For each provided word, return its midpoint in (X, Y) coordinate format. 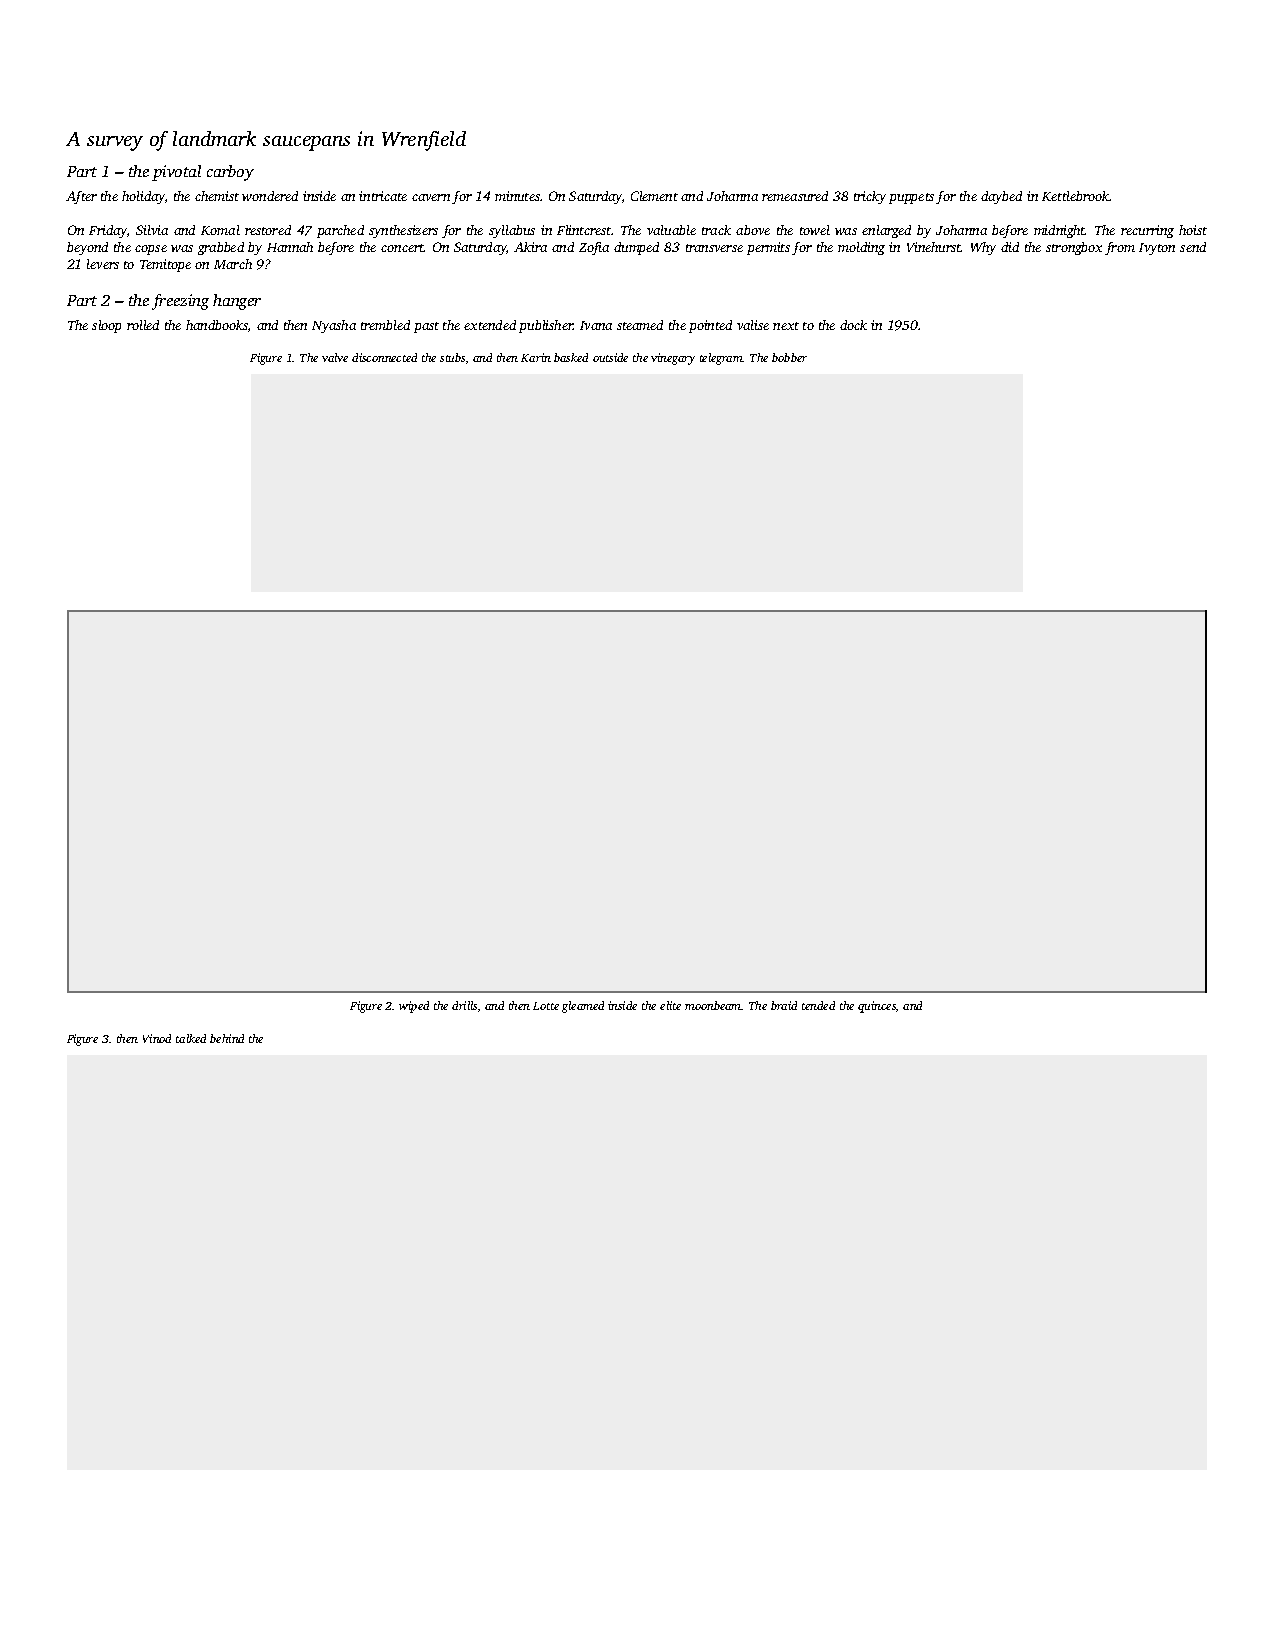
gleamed (583, 1007)
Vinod (157, 1038)
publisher (546, 326)
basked (571, 357)
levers (103, 264)
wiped (414, 1007)
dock (853, 325)
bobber (789, 357)
